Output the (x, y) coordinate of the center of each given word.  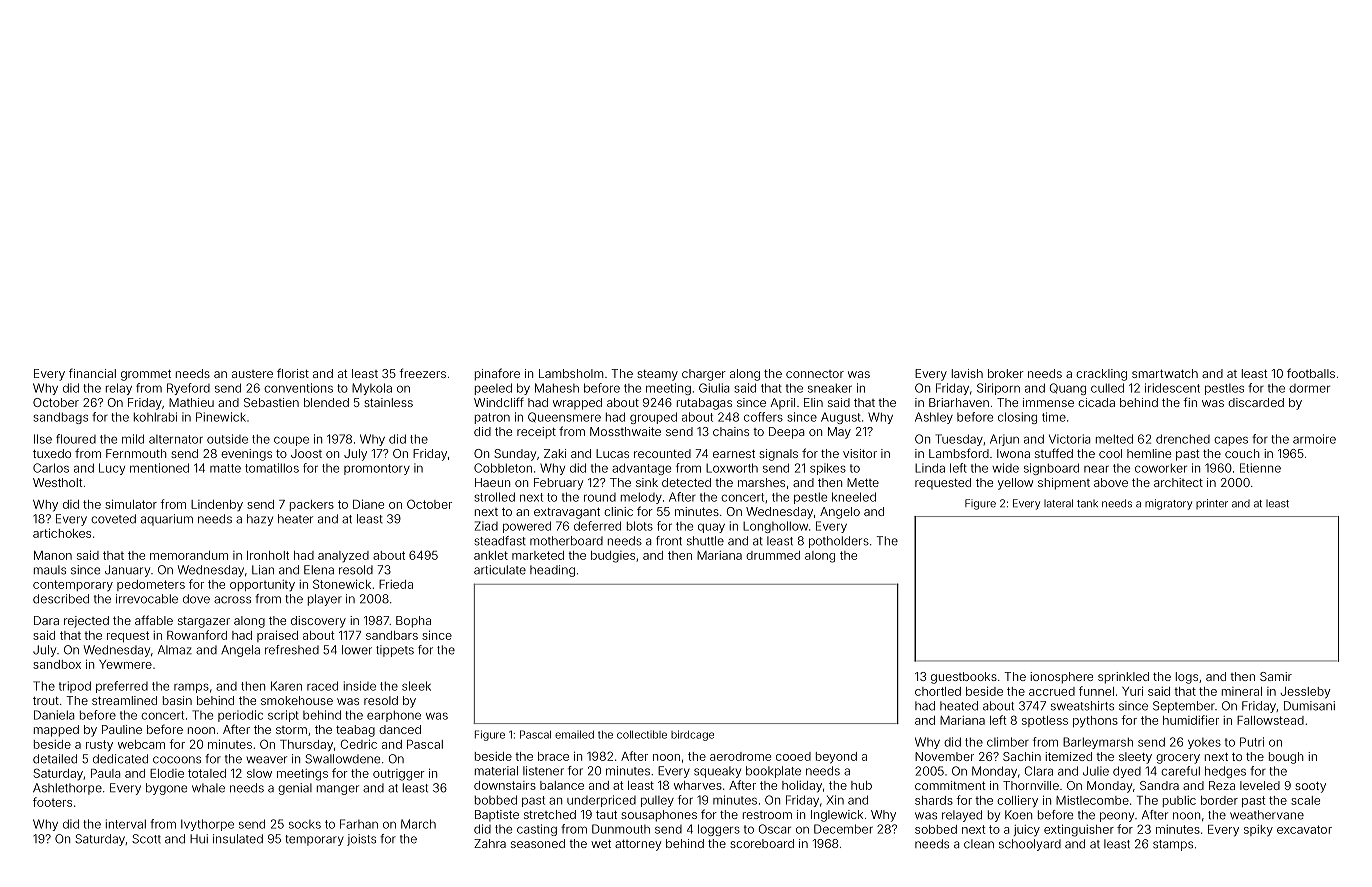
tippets (395, 651)
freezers (422, 373)
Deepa (787, 433)
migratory (1168, 504)
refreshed (292, 650)
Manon (53, 555)
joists (361, 840)
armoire (1314, 439)
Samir (1276, 676)
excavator (1304, 829)
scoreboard (762, 843)
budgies (613, 557)
